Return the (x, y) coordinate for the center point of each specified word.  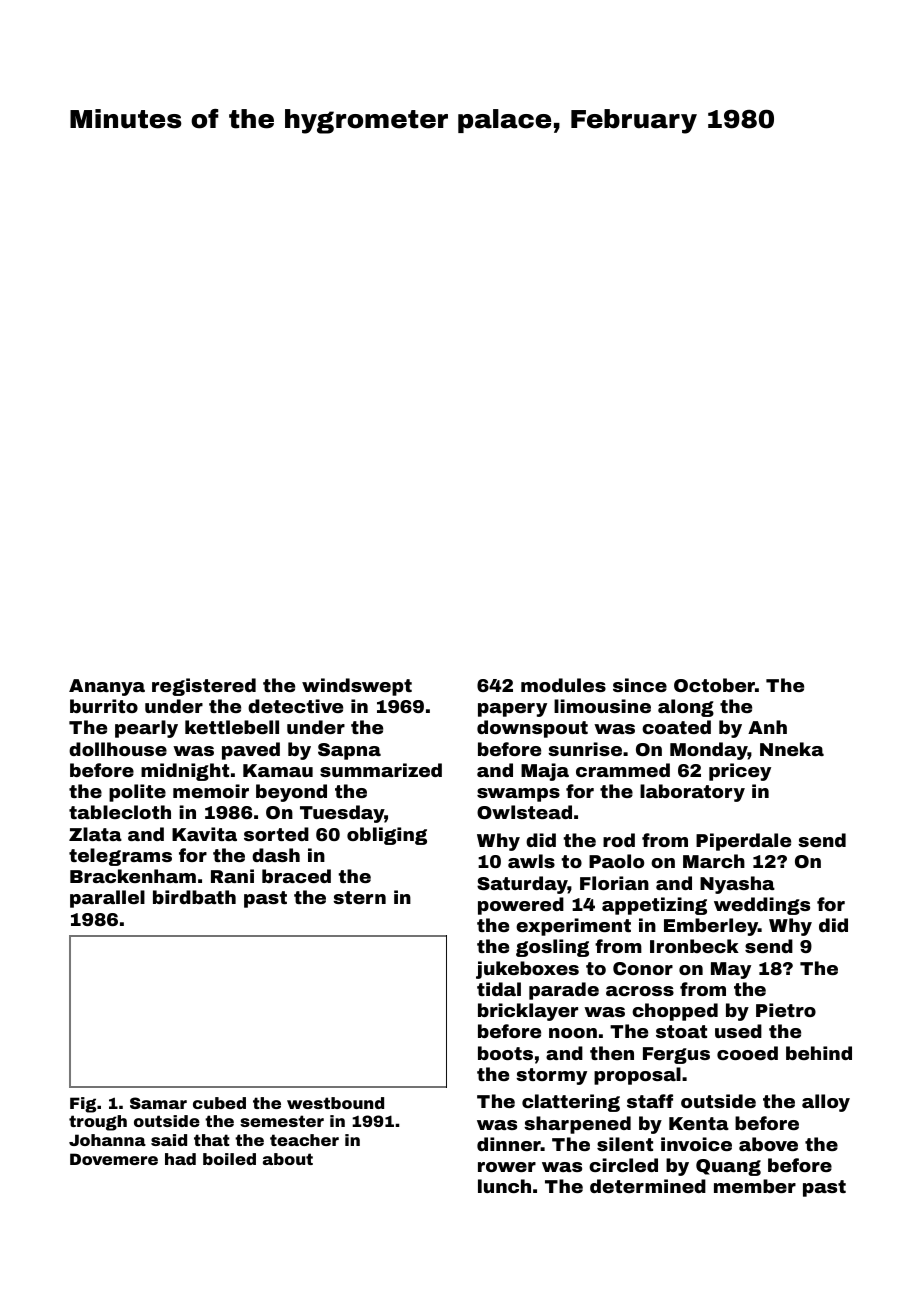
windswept (357, 687)
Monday (709, 751)
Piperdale (743, 842)
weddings (762, 906)
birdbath (194, 897)
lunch (504, 1186)
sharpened (577, 1125)
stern (359, 897)
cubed (219, 1103)
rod (619, 840)
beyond (291, 793)
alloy (826, 1103)
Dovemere (114, 1159)
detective (295, 706)
